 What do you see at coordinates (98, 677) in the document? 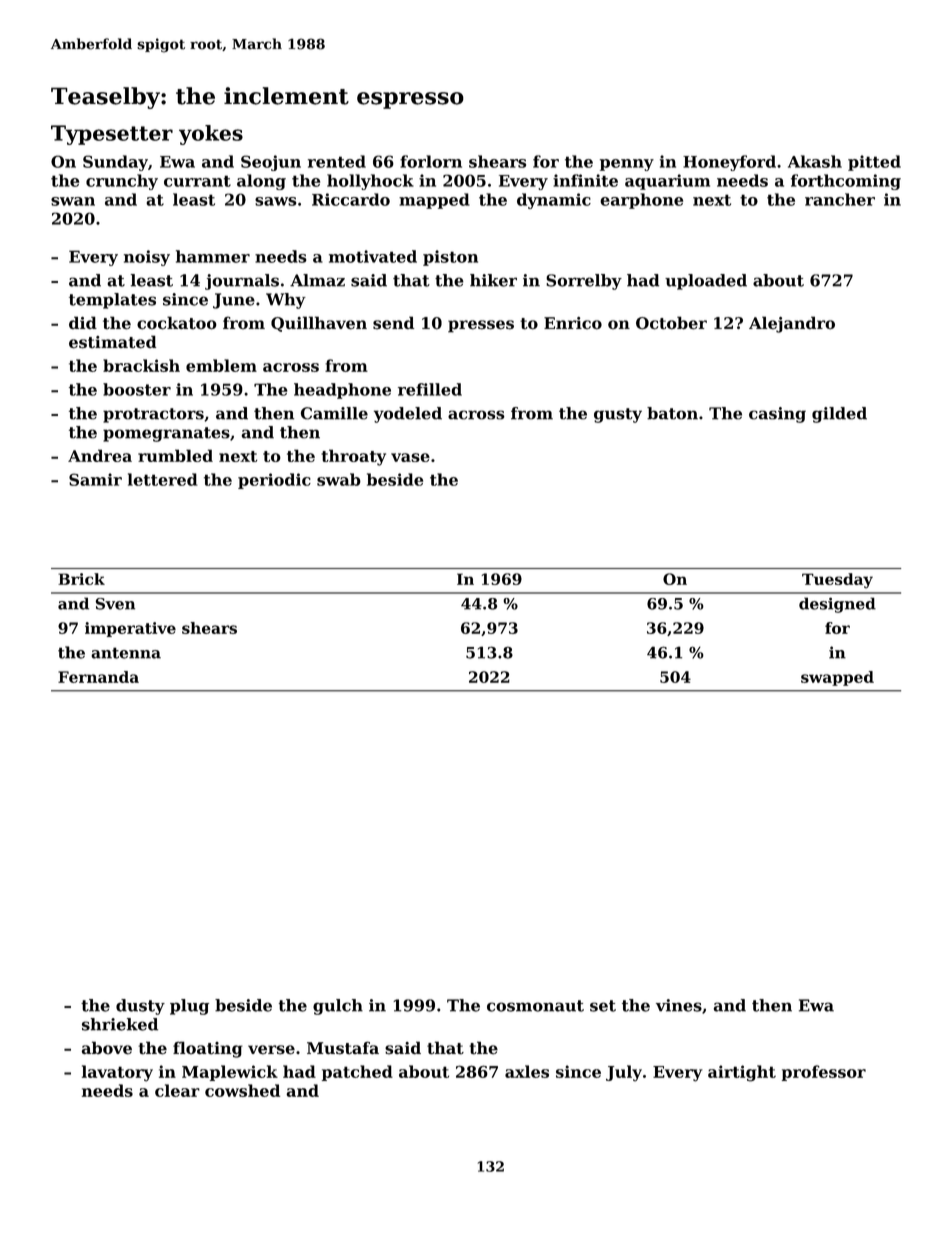
I see `Fernanda` at bounding box center [98, 677].
